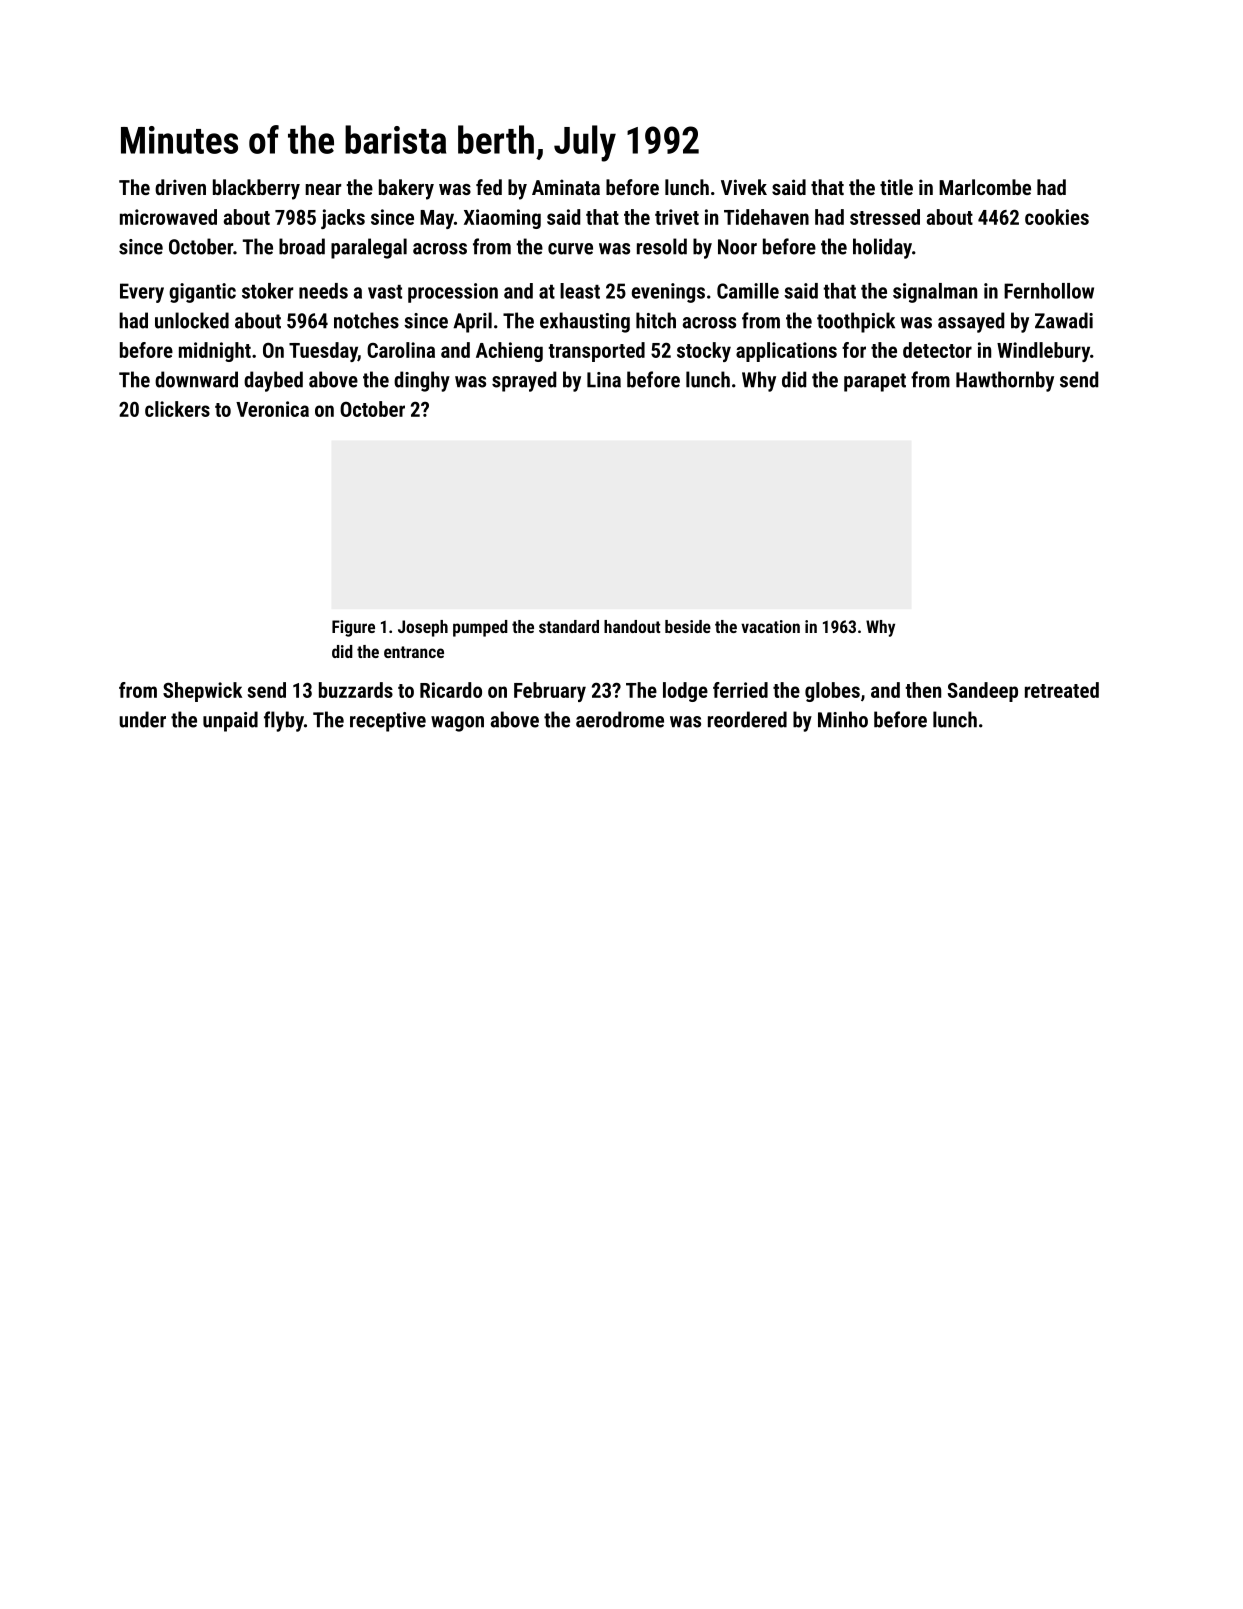 The image size is (1243, 1609). Describe the element at coordinates (422, 381) in the document. I see `dinghy` at that location.
